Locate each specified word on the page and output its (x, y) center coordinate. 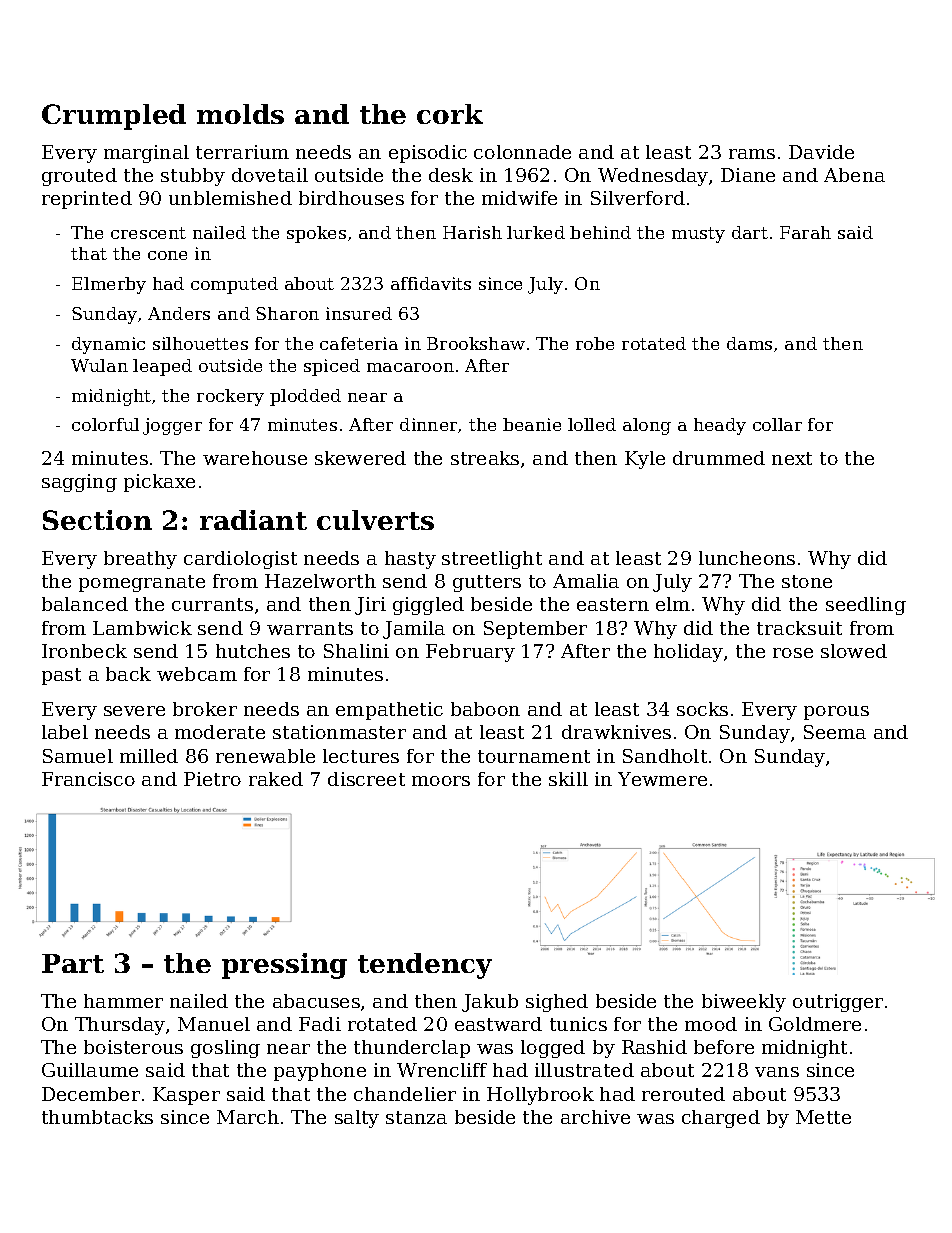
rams (752, 154)
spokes (316, 234)
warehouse (255, 458)
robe (595, 343)
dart (750, 232)
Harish (472, 232)
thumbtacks (97, 1117)
